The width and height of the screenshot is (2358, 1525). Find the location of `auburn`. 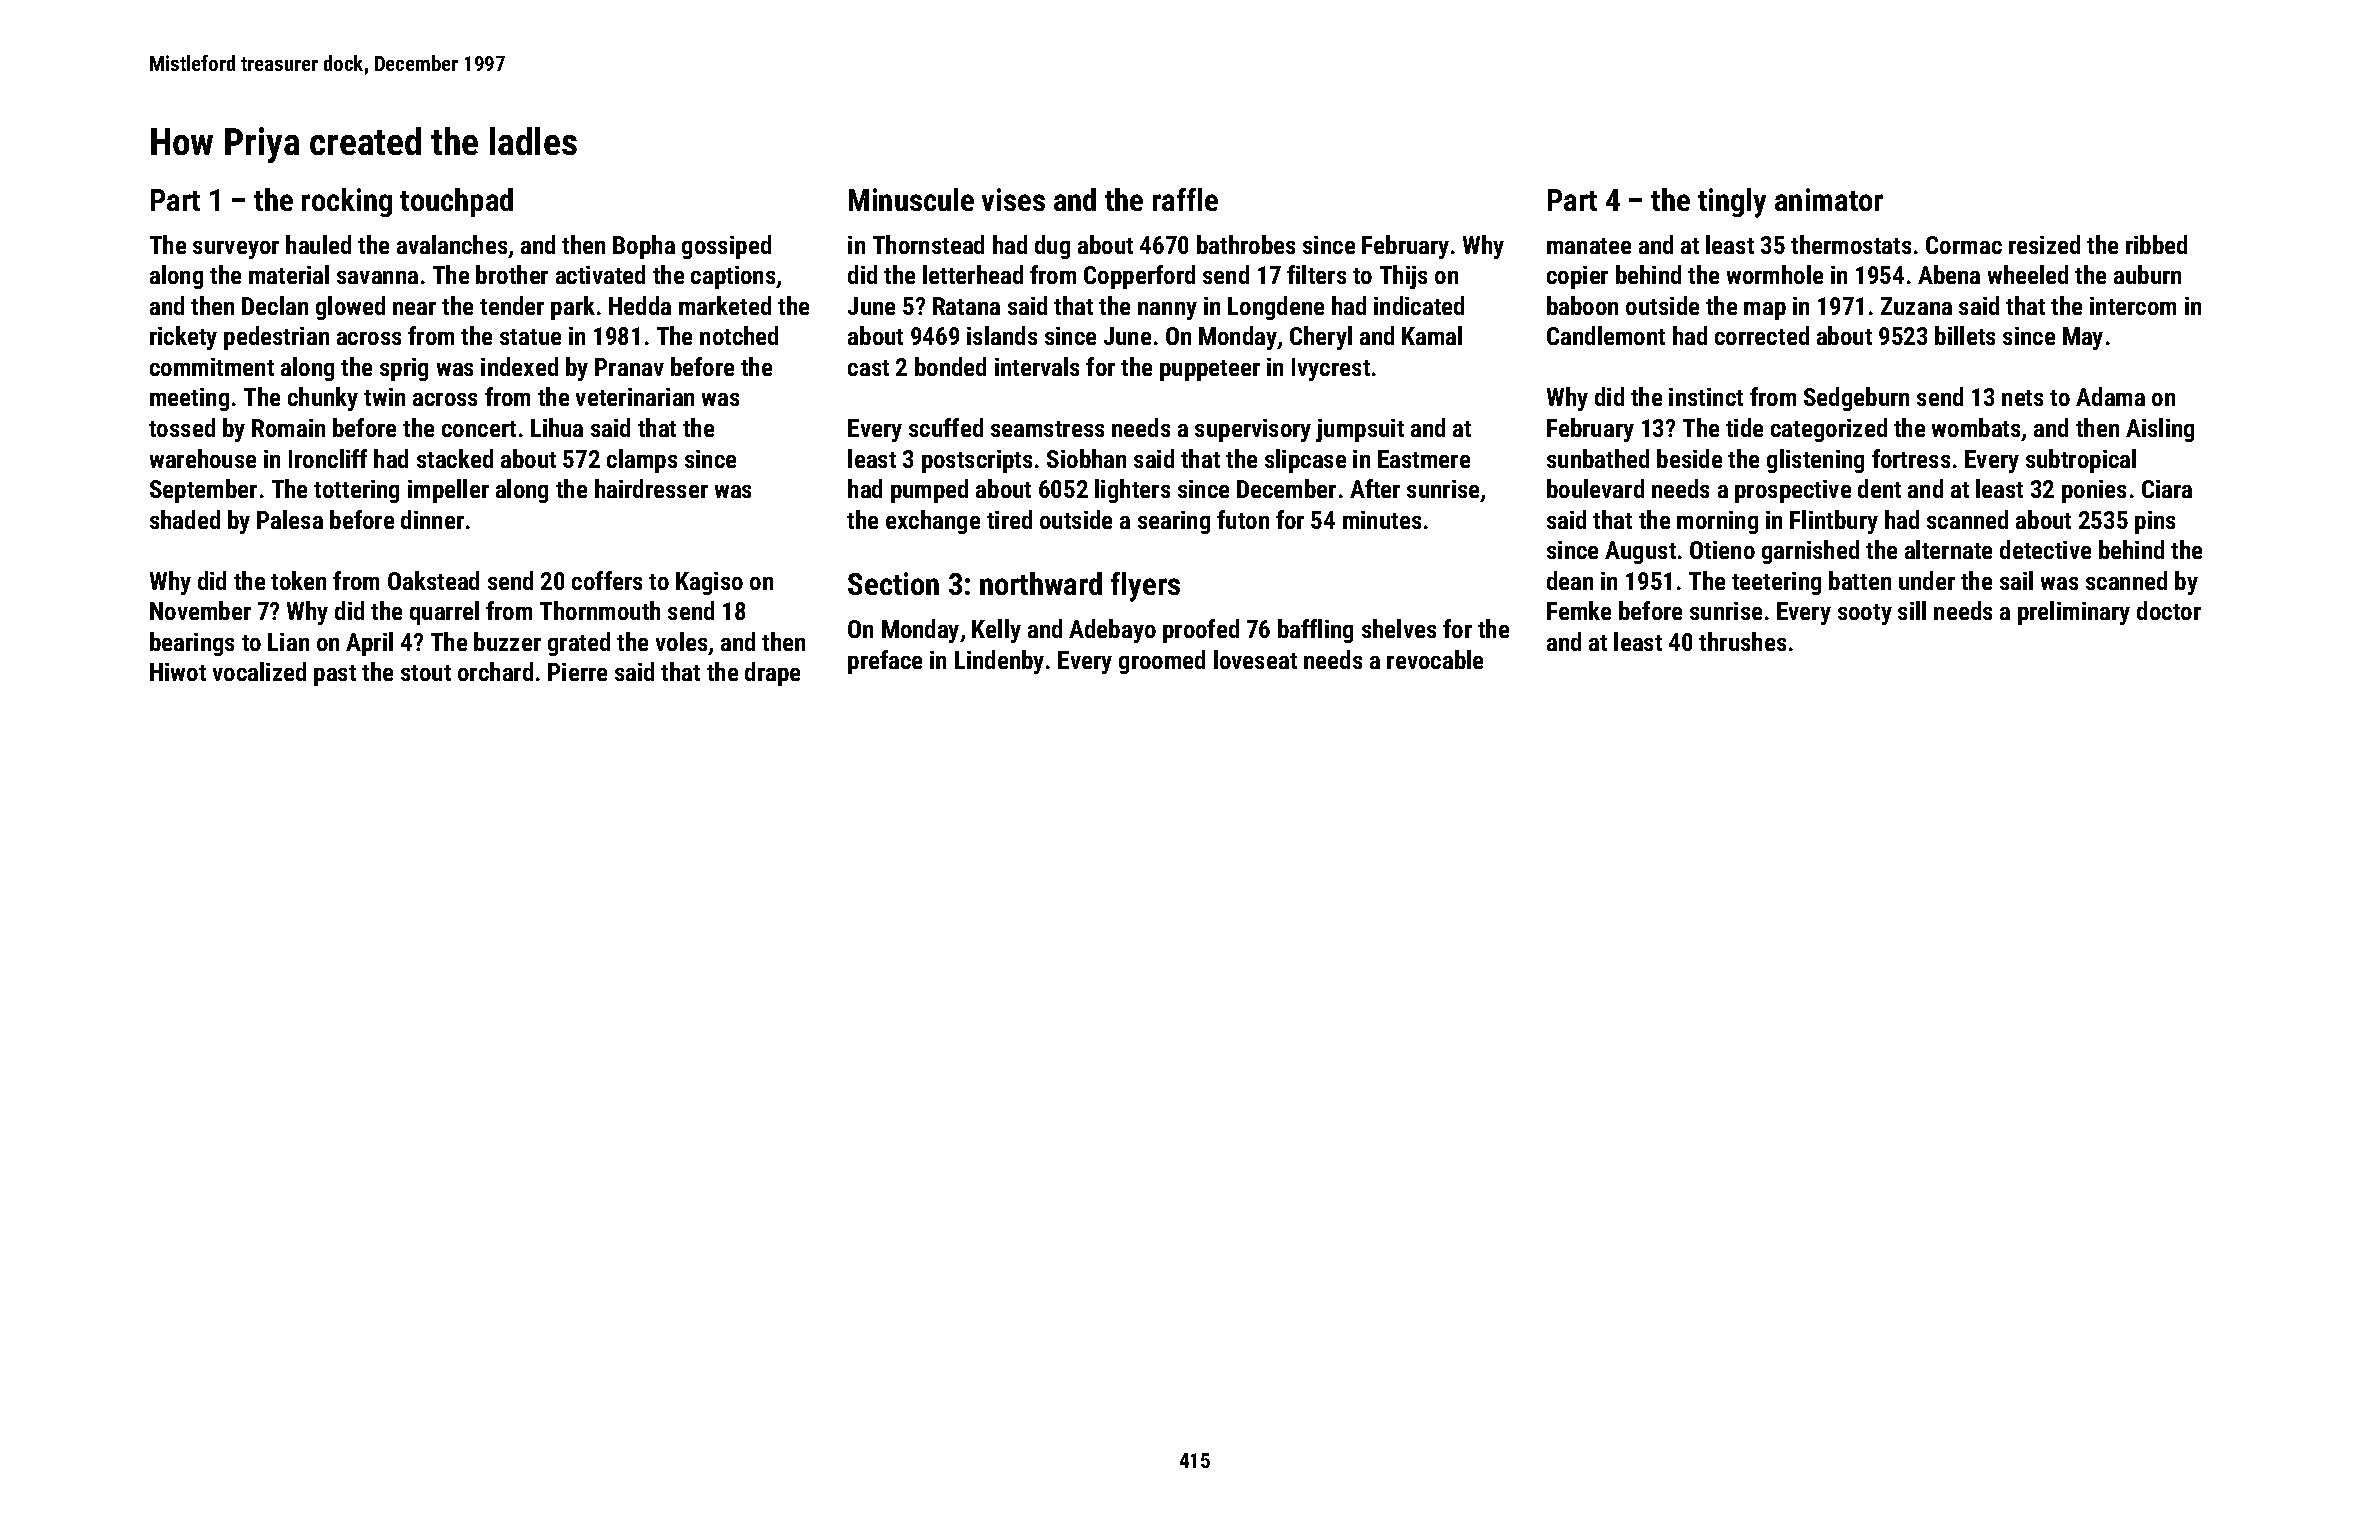

auburn is located at coordinates (2147, 274).
